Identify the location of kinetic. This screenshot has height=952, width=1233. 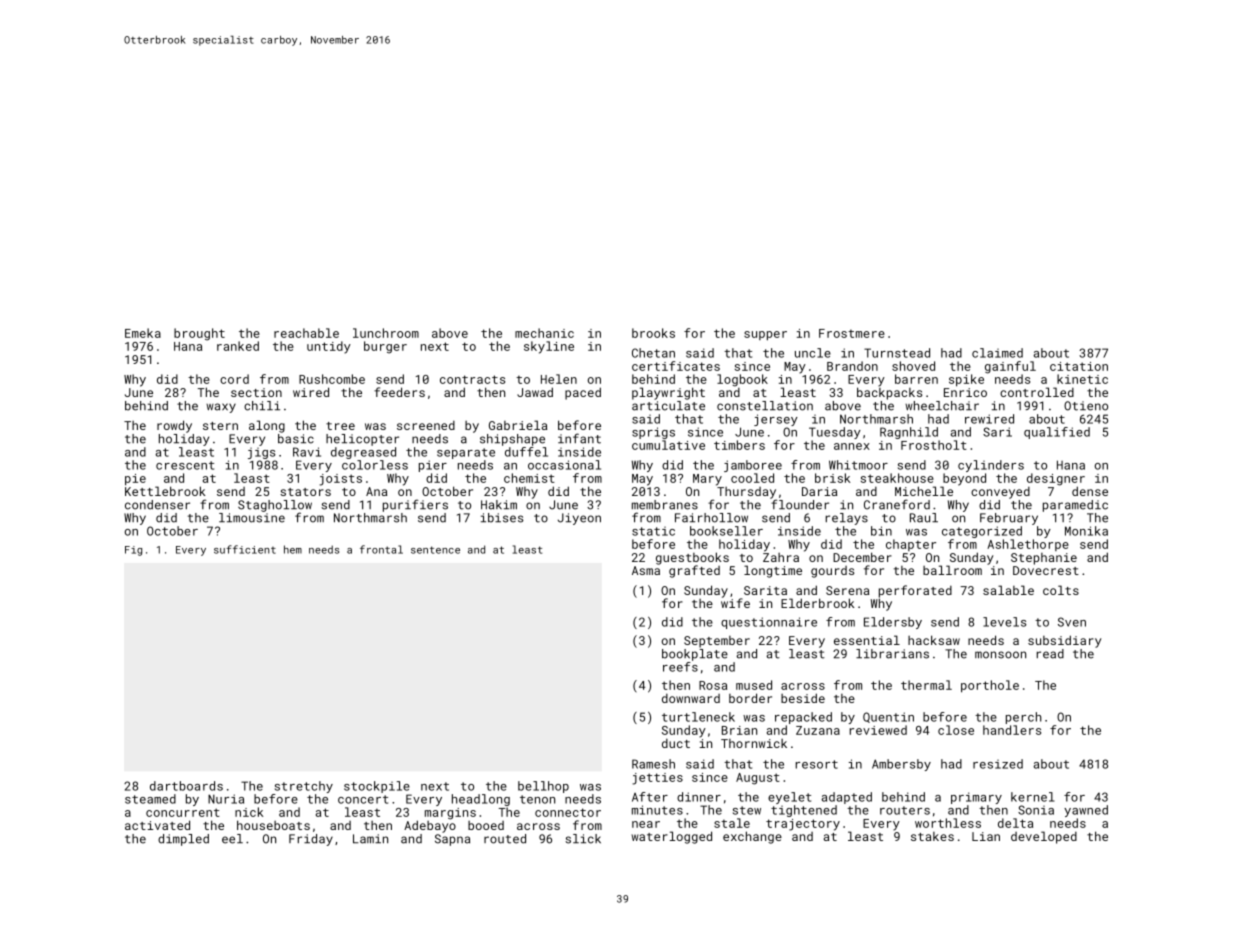
(1082, 379).
